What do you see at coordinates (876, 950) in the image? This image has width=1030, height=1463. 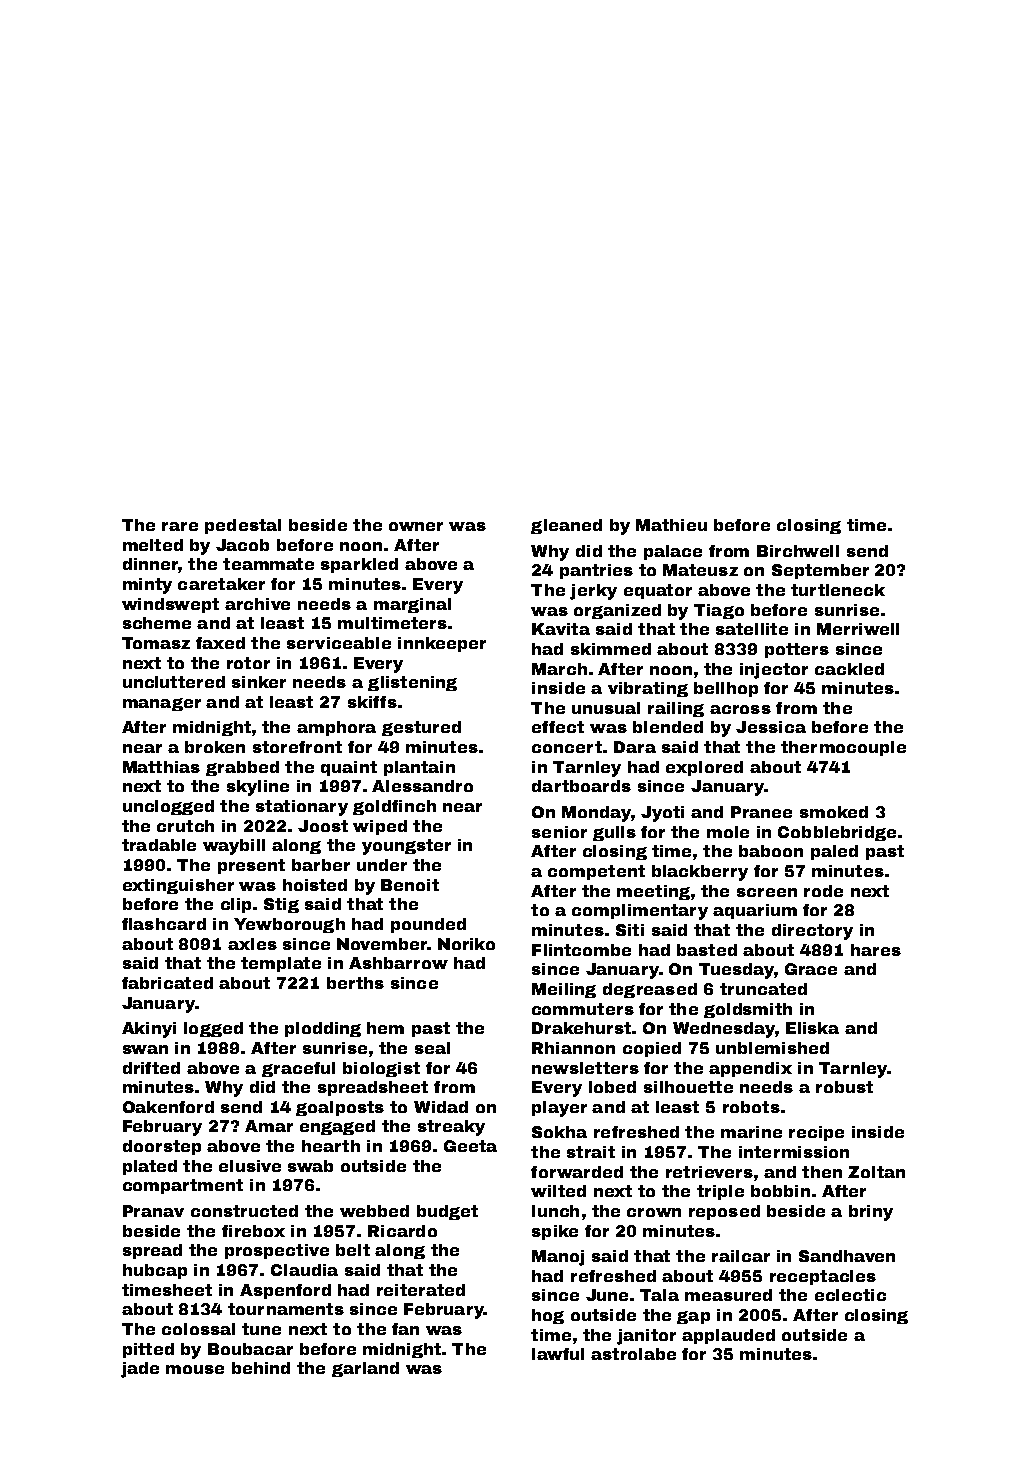 I see `hares` at bounding box center [876, 950].
